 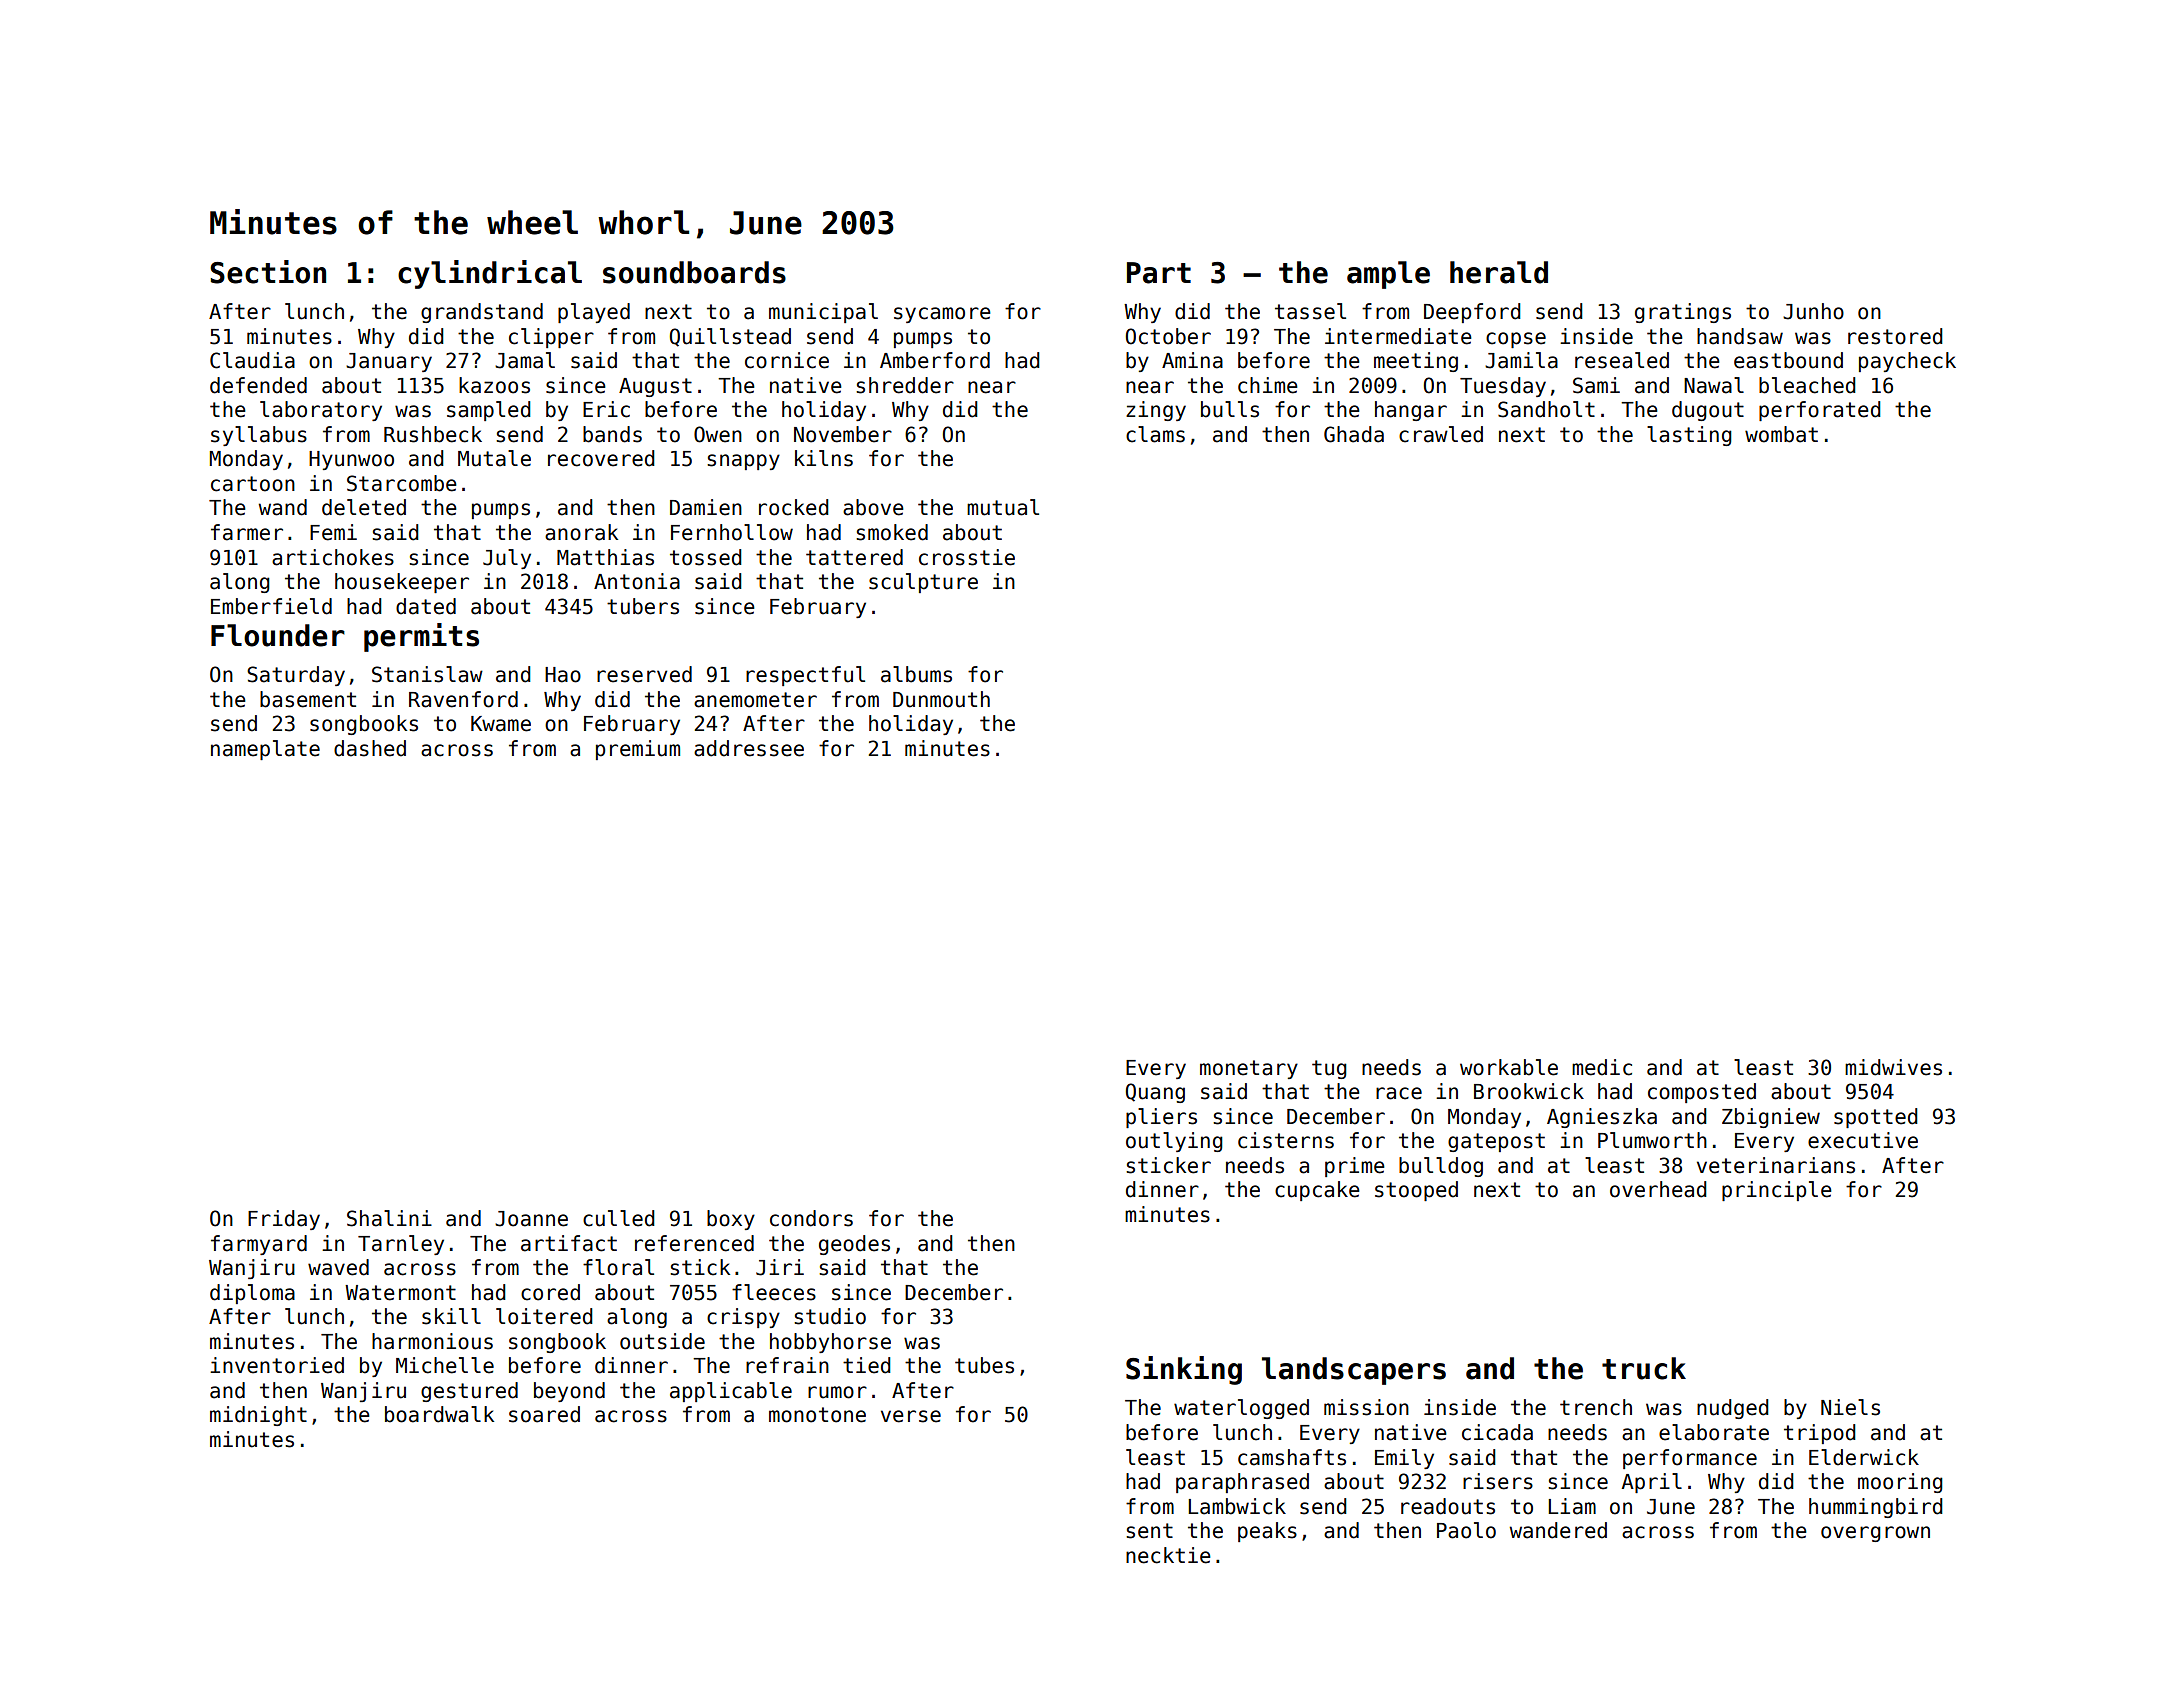 What do you see at coordinates (402, 483) in the screenshot?
I see `Starcombe` at bounding box center [402, 483].
